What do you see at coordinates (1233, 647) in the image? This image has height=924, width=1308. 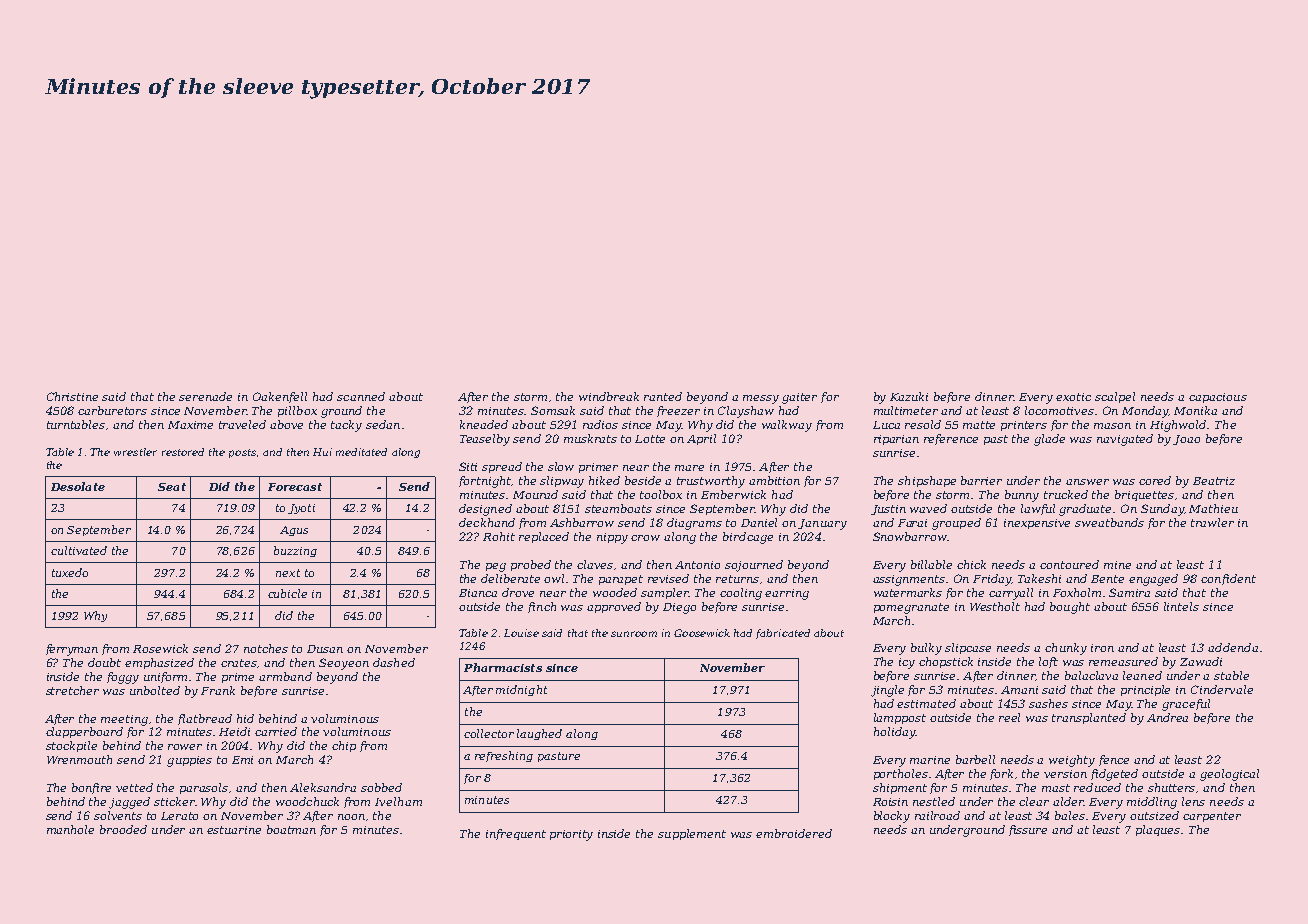 I see `addenda` at bounding box center [1233, 647].
